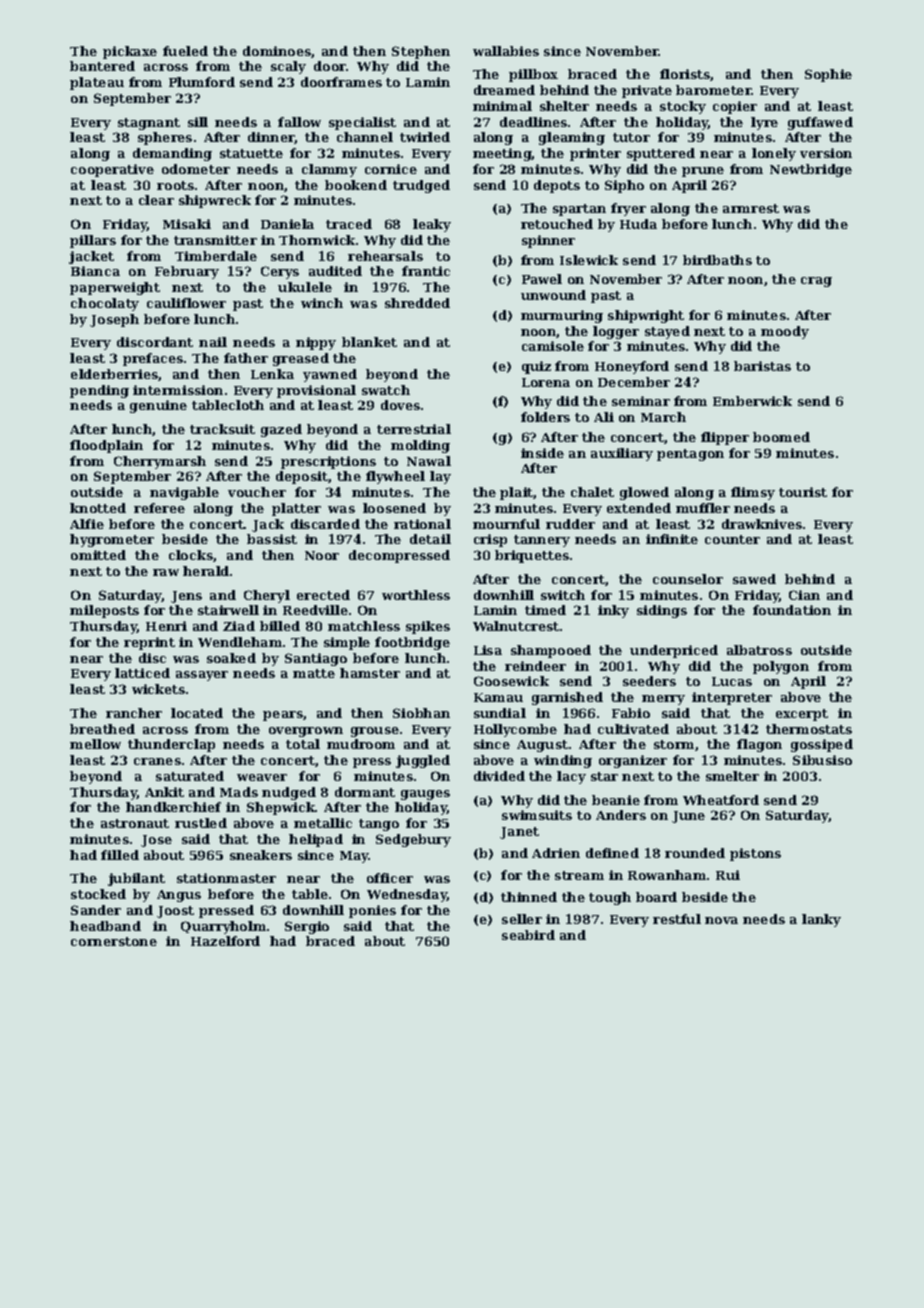 The image size is (924, 1308). Describe the element at coordinates (754, 579) in the screenshot. I see `sawed` at that location.
